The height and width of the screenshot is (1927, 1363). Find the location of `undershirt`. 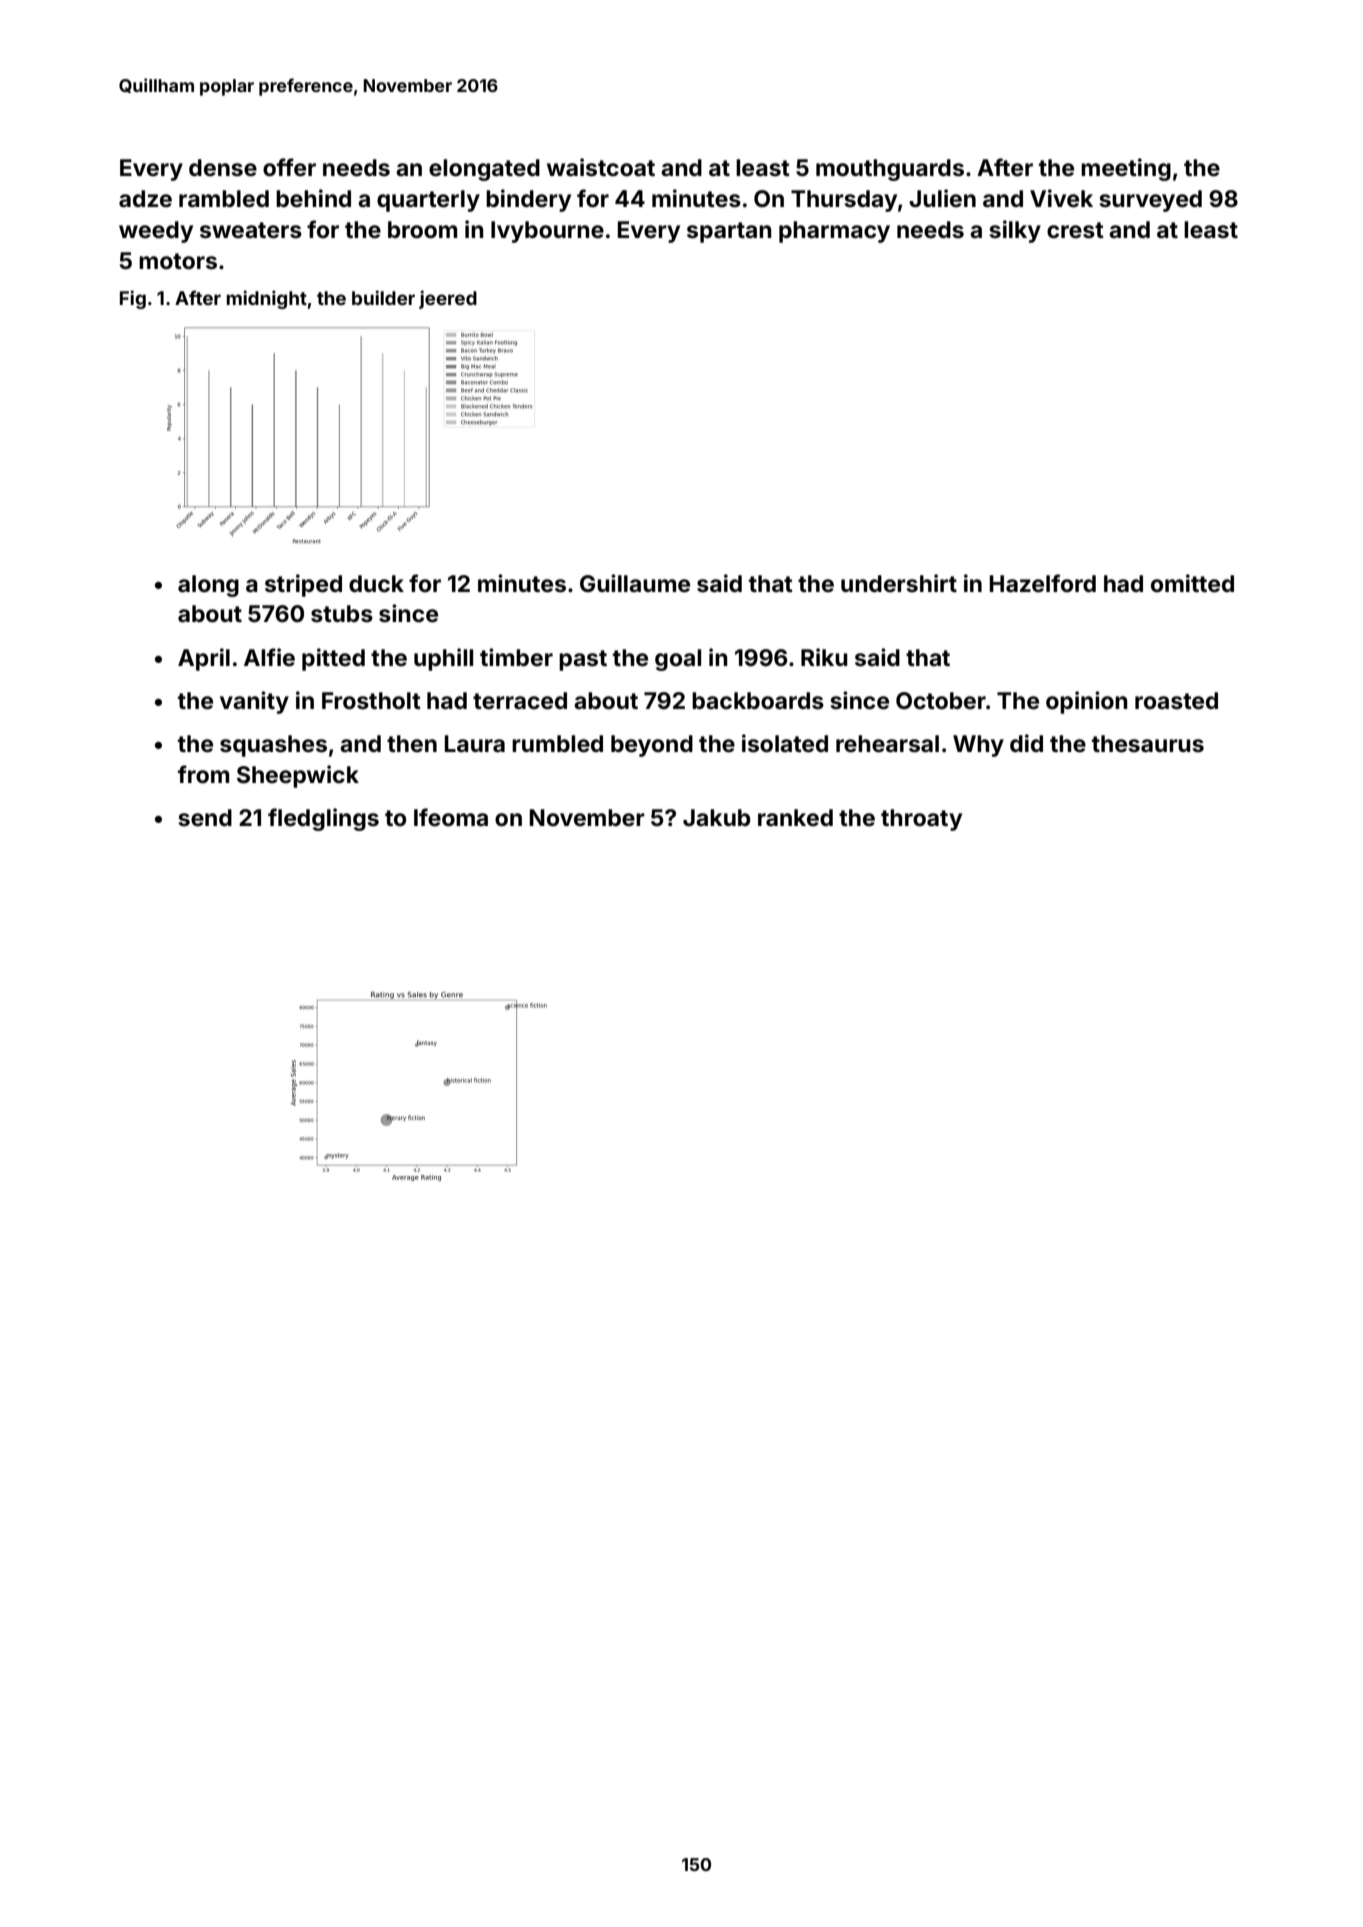

undershirt is located at coordinates (899, 583).
